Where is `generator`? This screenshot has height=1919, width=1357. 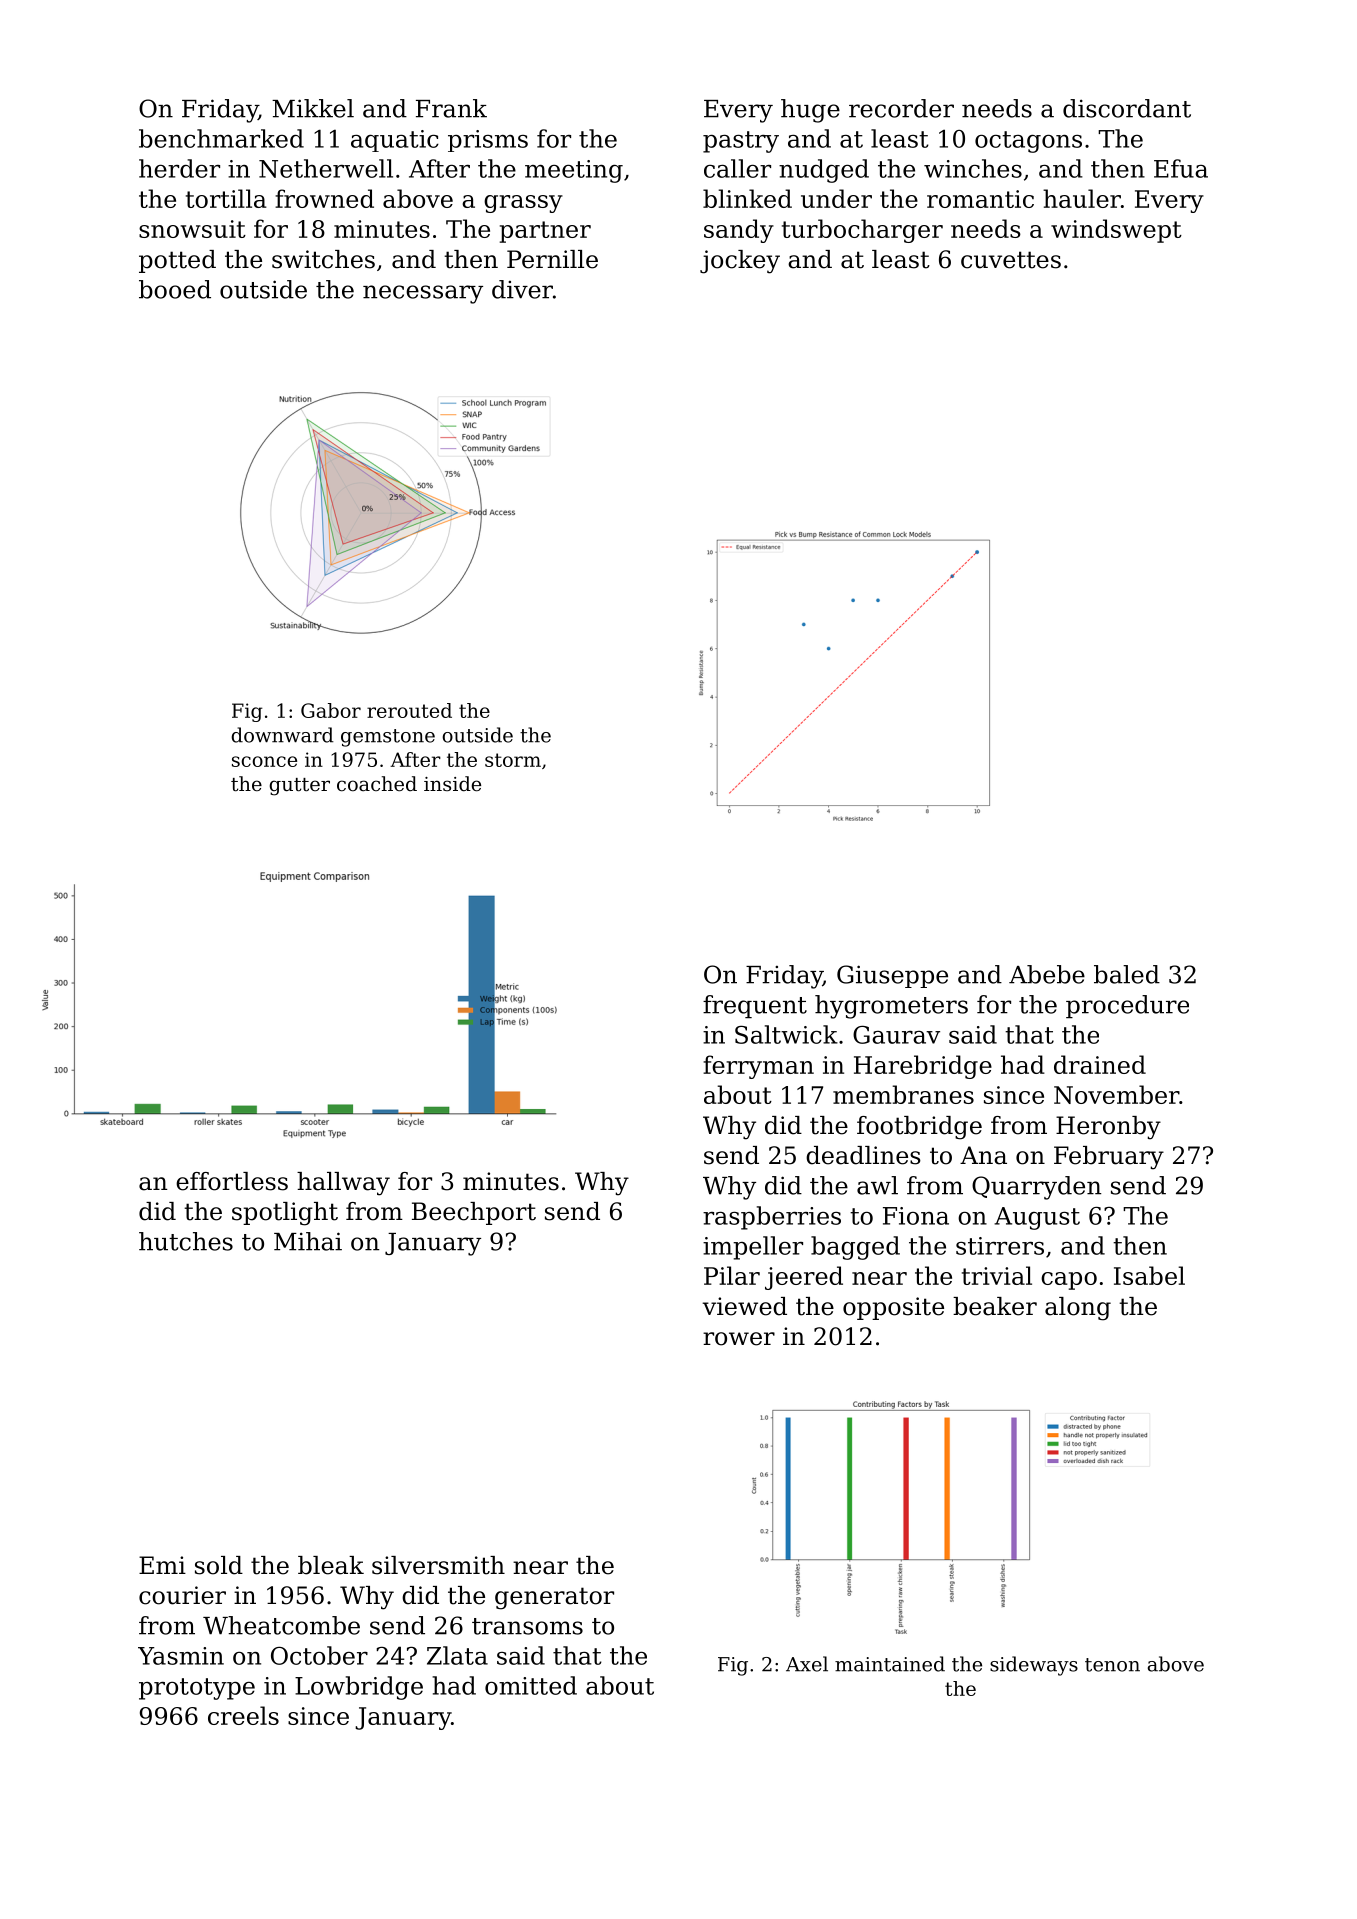 generator is located at coordinates (554, 1598).
